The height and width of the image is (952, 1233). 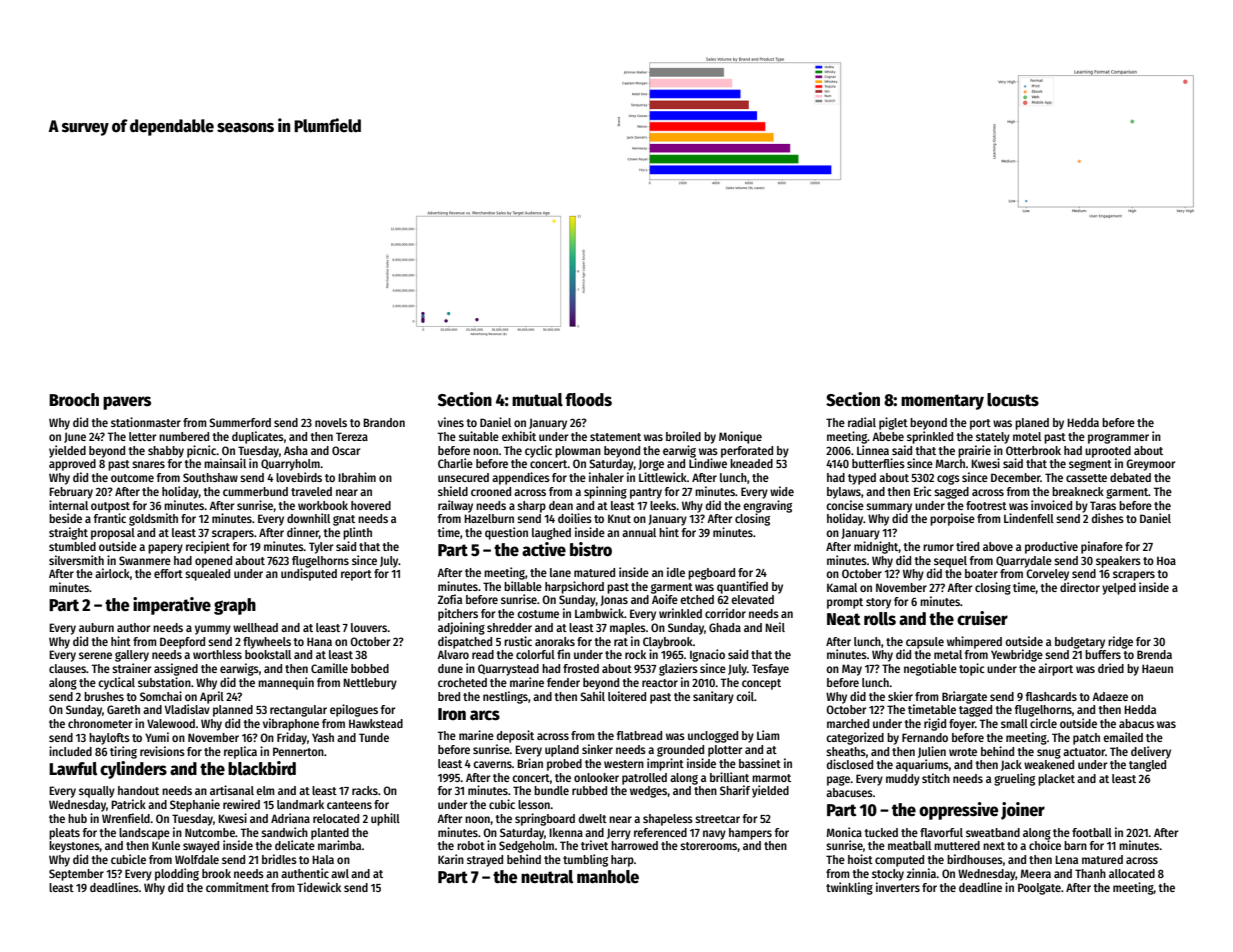 I want to click on Monique, so click(x=740, y=437).
